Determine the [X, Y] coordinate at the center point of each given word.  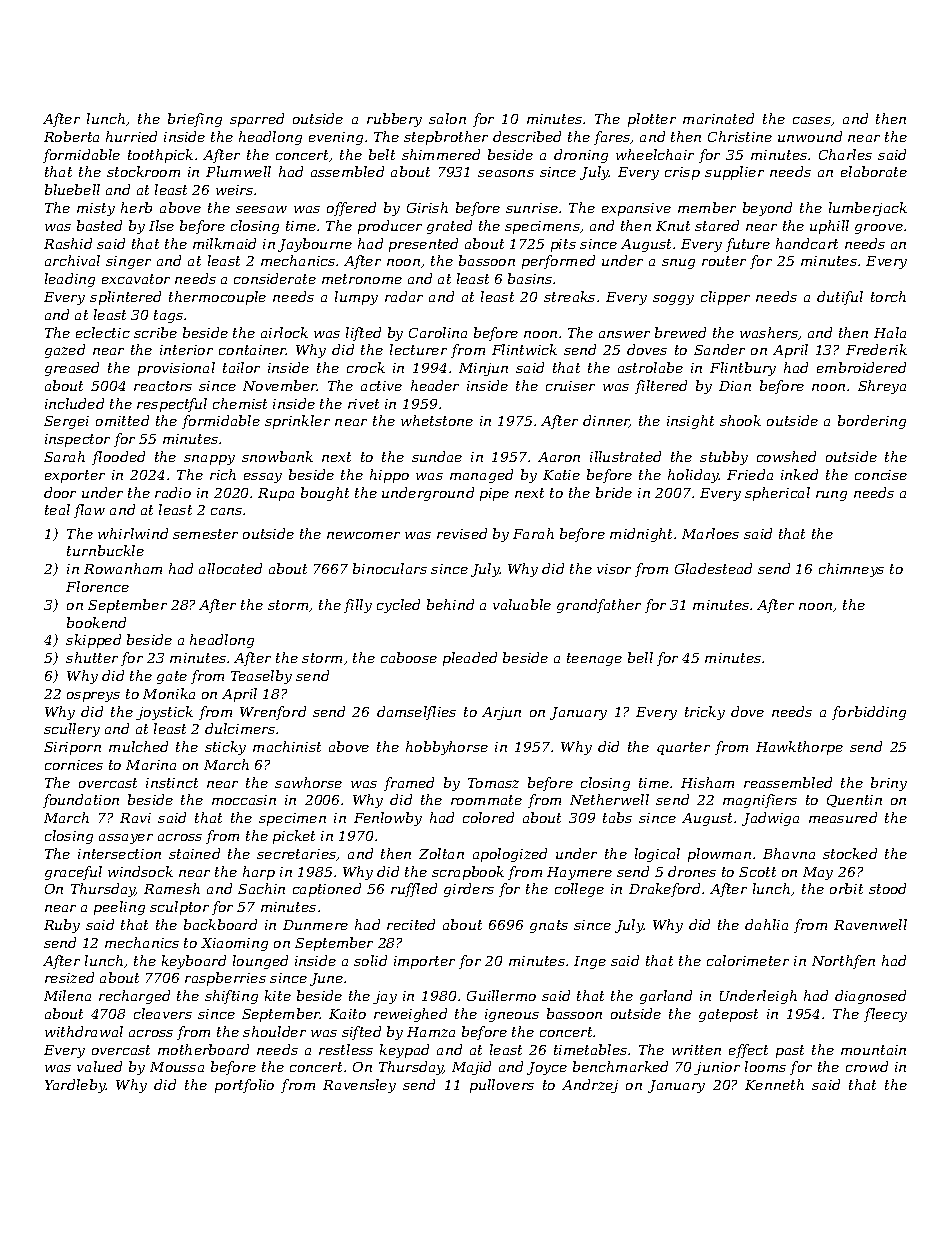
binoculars [390, 568]
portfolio [244, 1086]
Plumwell [238, 171]
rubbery [394, 120]
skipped [93, 641]
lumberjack [868, 209]
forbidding [869, 713]
